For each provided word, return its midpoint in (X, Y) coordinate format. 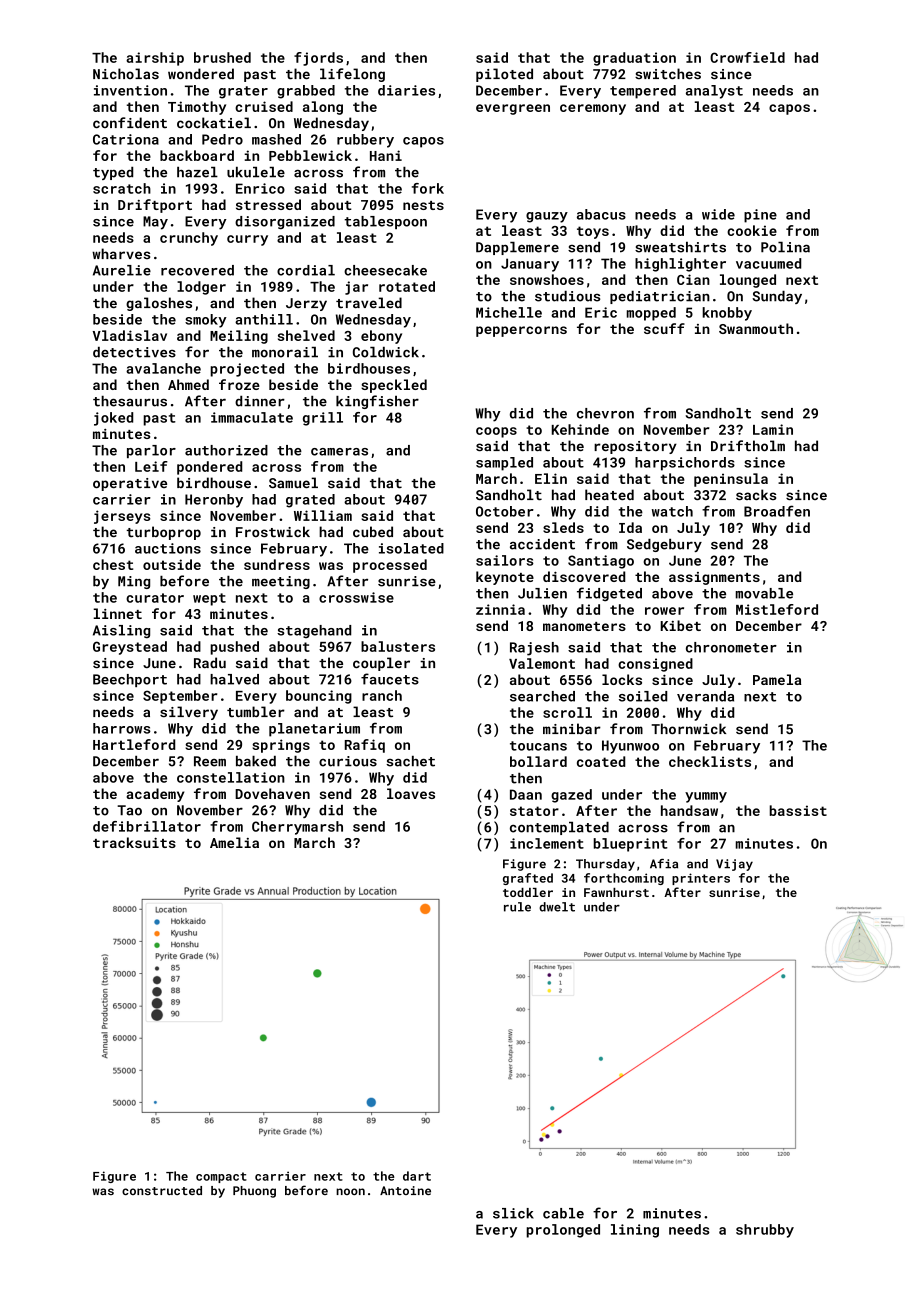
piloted (504, 75)
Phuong (254, 1192)
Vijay (734, 865)
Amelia (234, 842)
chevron (605, 413)
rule (517, 907)
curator (155, 598)
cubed (373, 531)
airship (155, 59)
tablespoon (385, 222)
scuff (664, 328)
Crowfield (747, 57)
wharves (121, 253)
